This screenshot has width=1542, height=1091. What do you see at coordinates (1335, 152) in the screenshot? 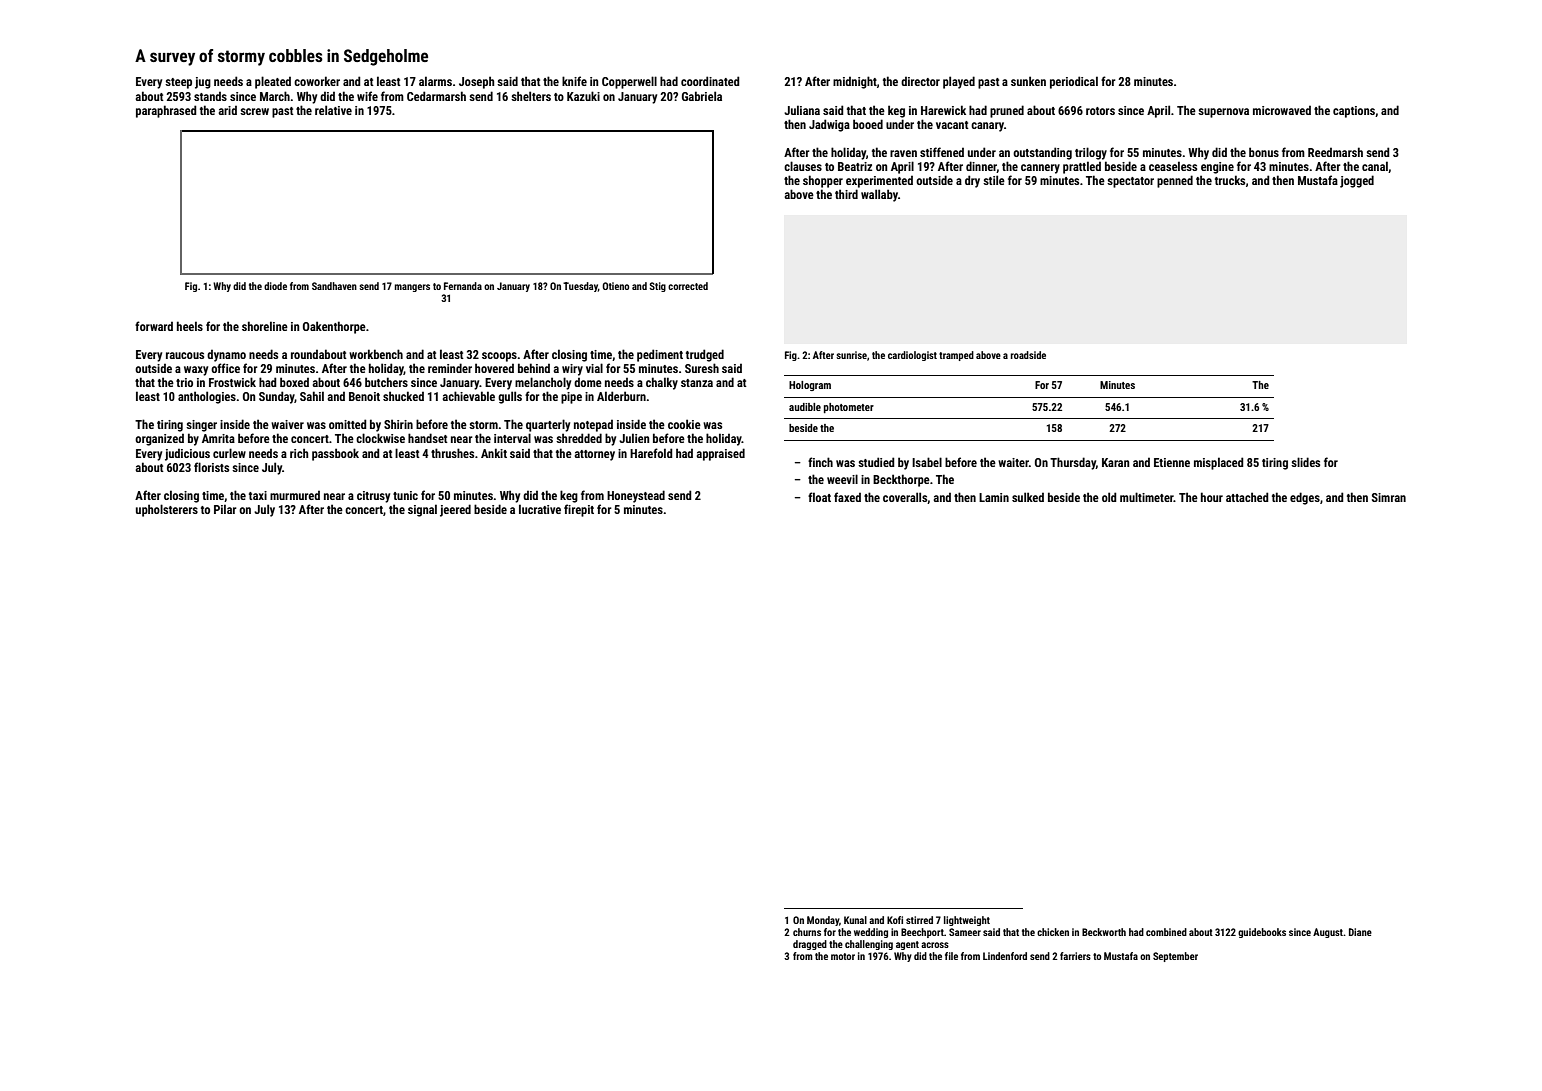
I see `Reedmarsh` at bounding box center [1335, 152].
